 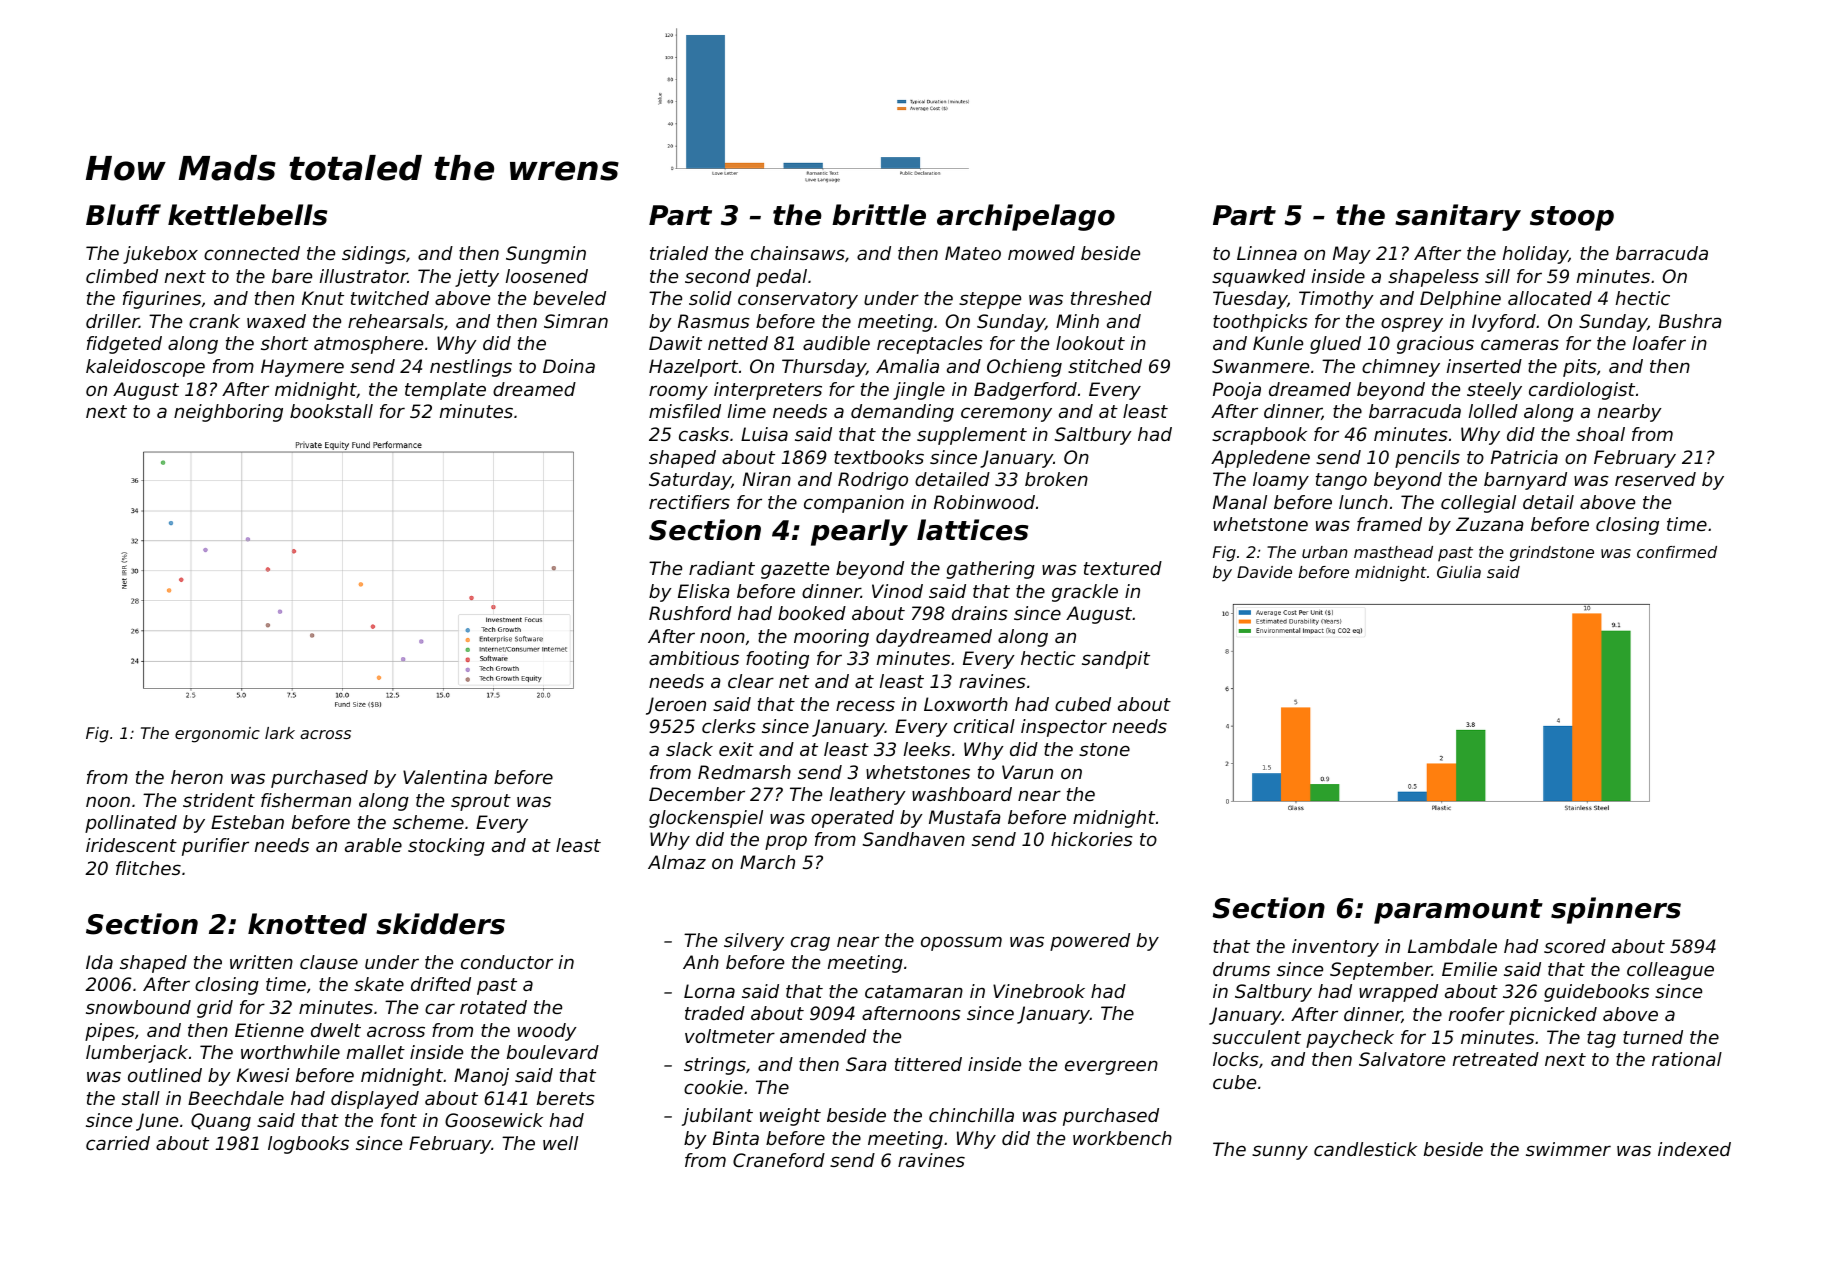 What do you see at coordinates (219, 800) in the screenshot?
I see `strident` at bounding box center [219, 800].
